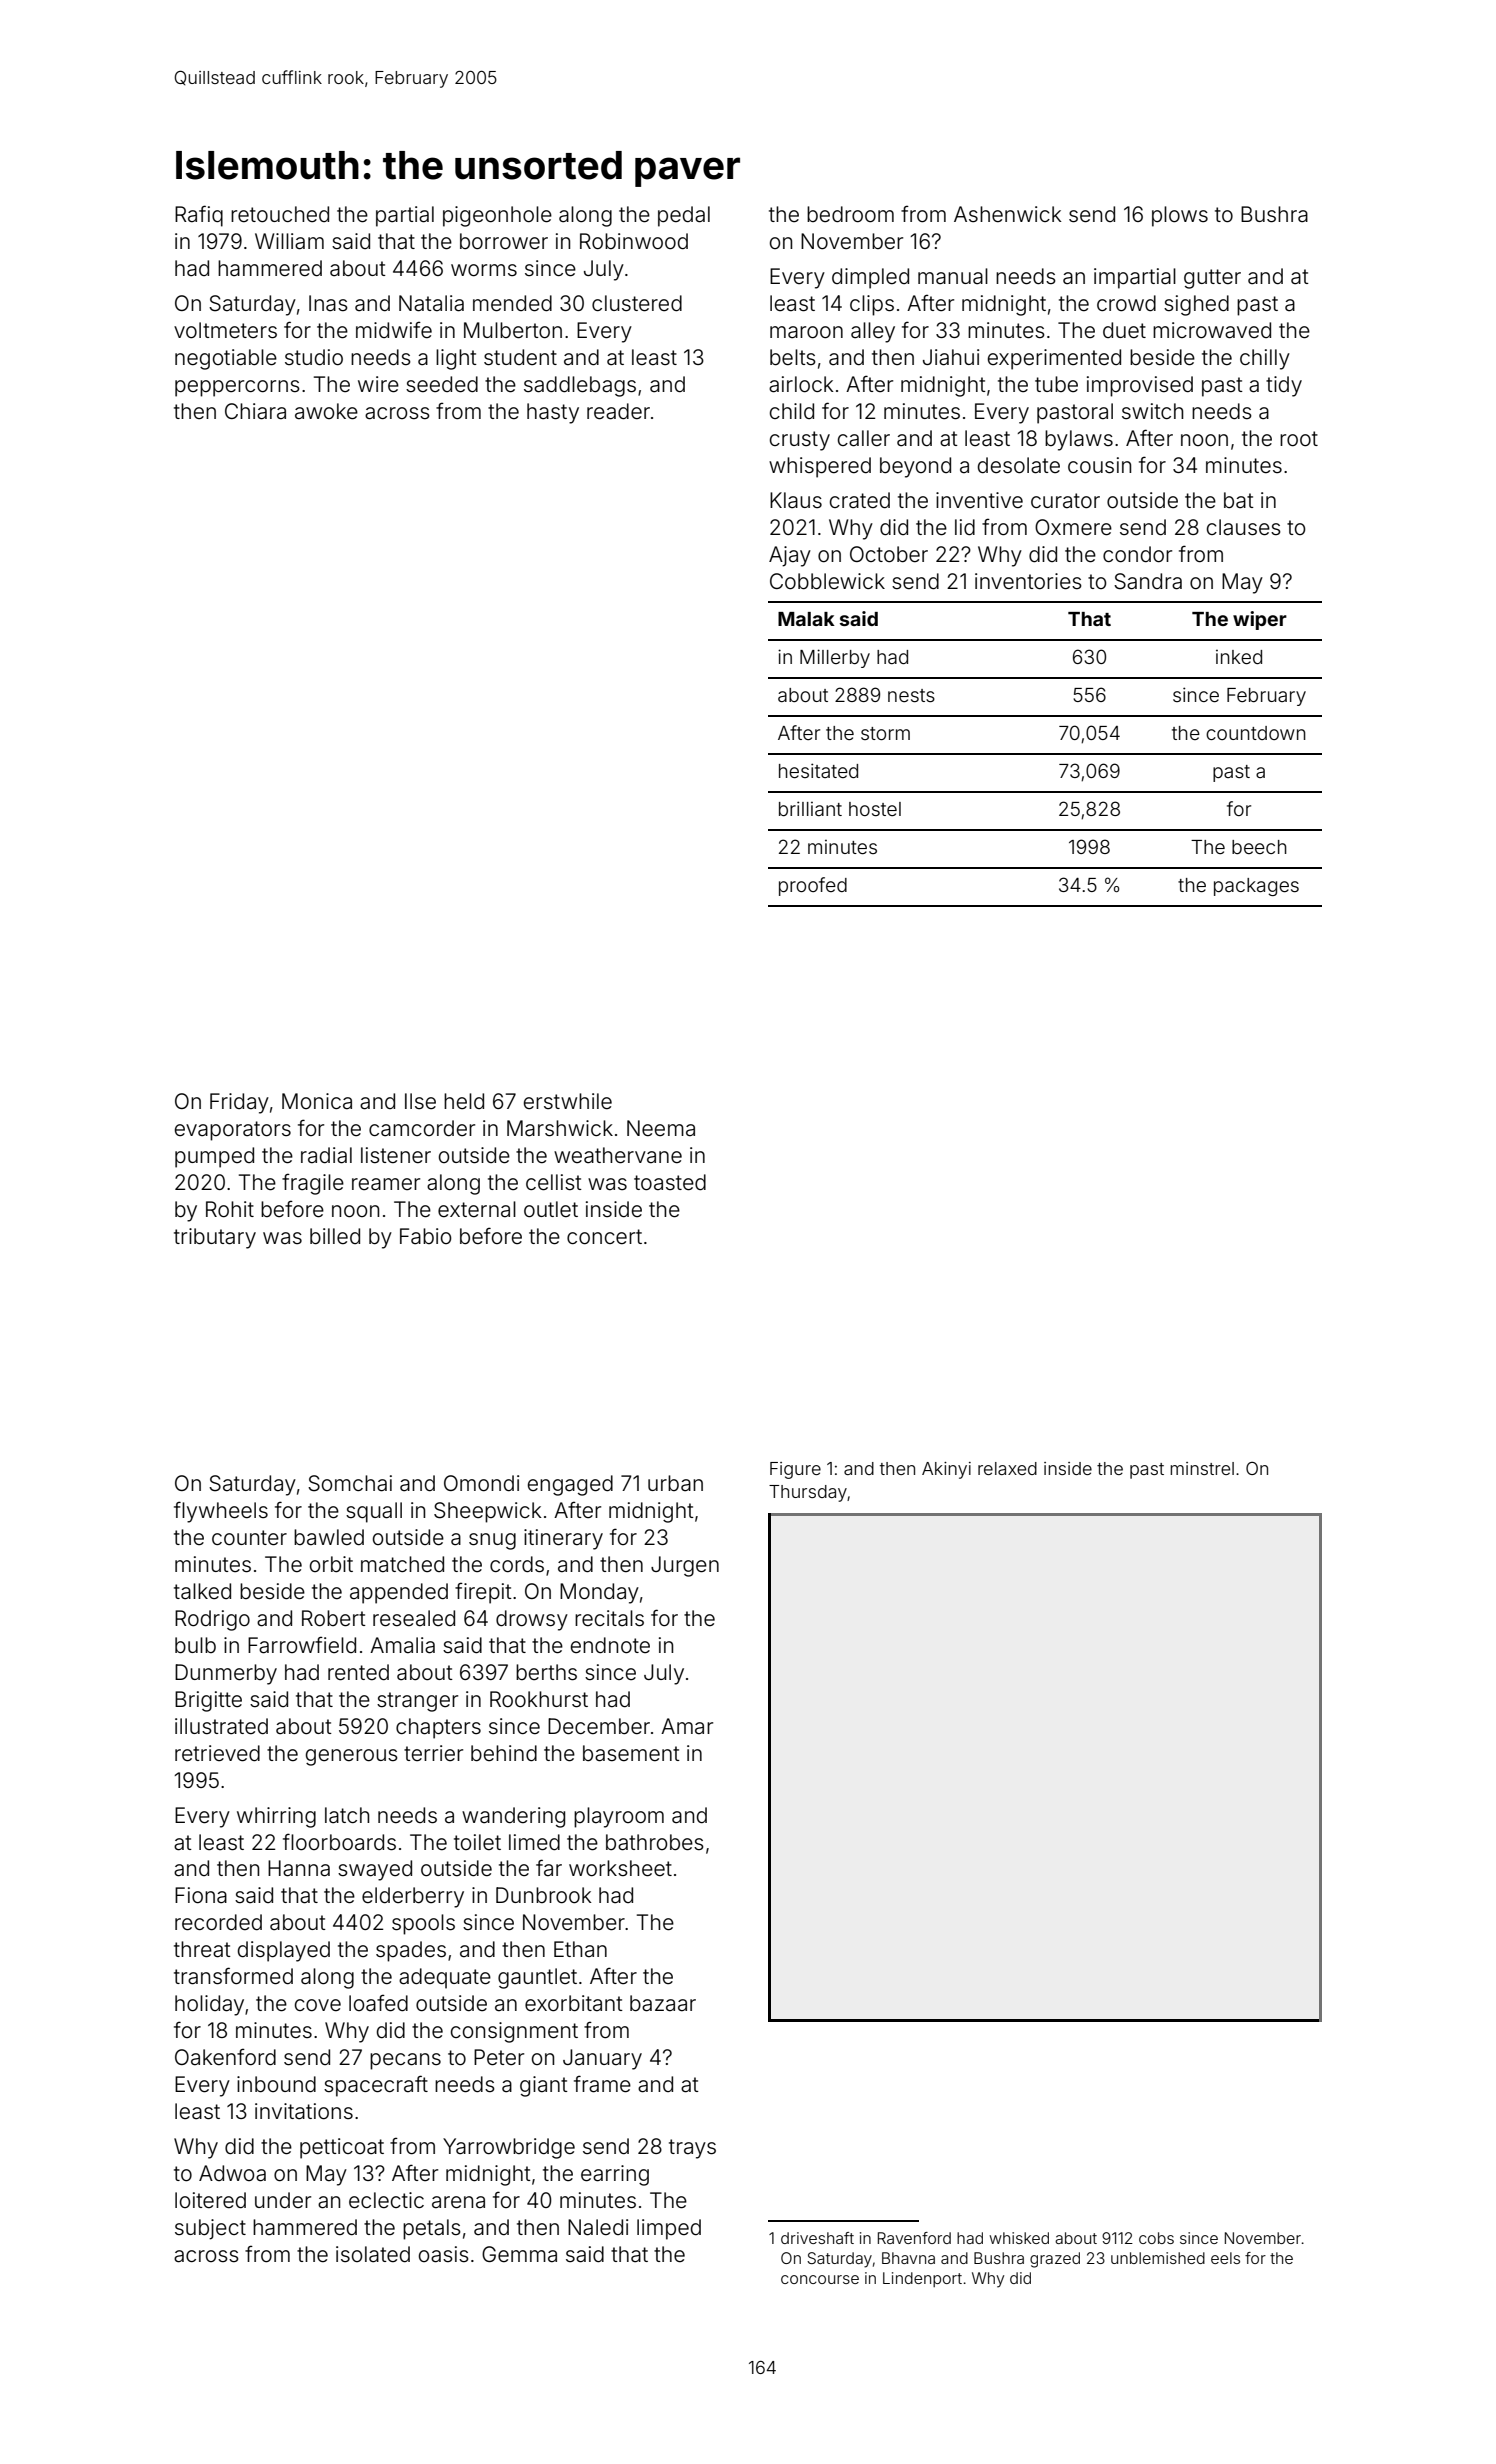 This screenshot has height=2464, width=1496. What do you see at coordinates (1259, 847) in the screenshot?
I see `beech` at bounding box center [1259, 847].
